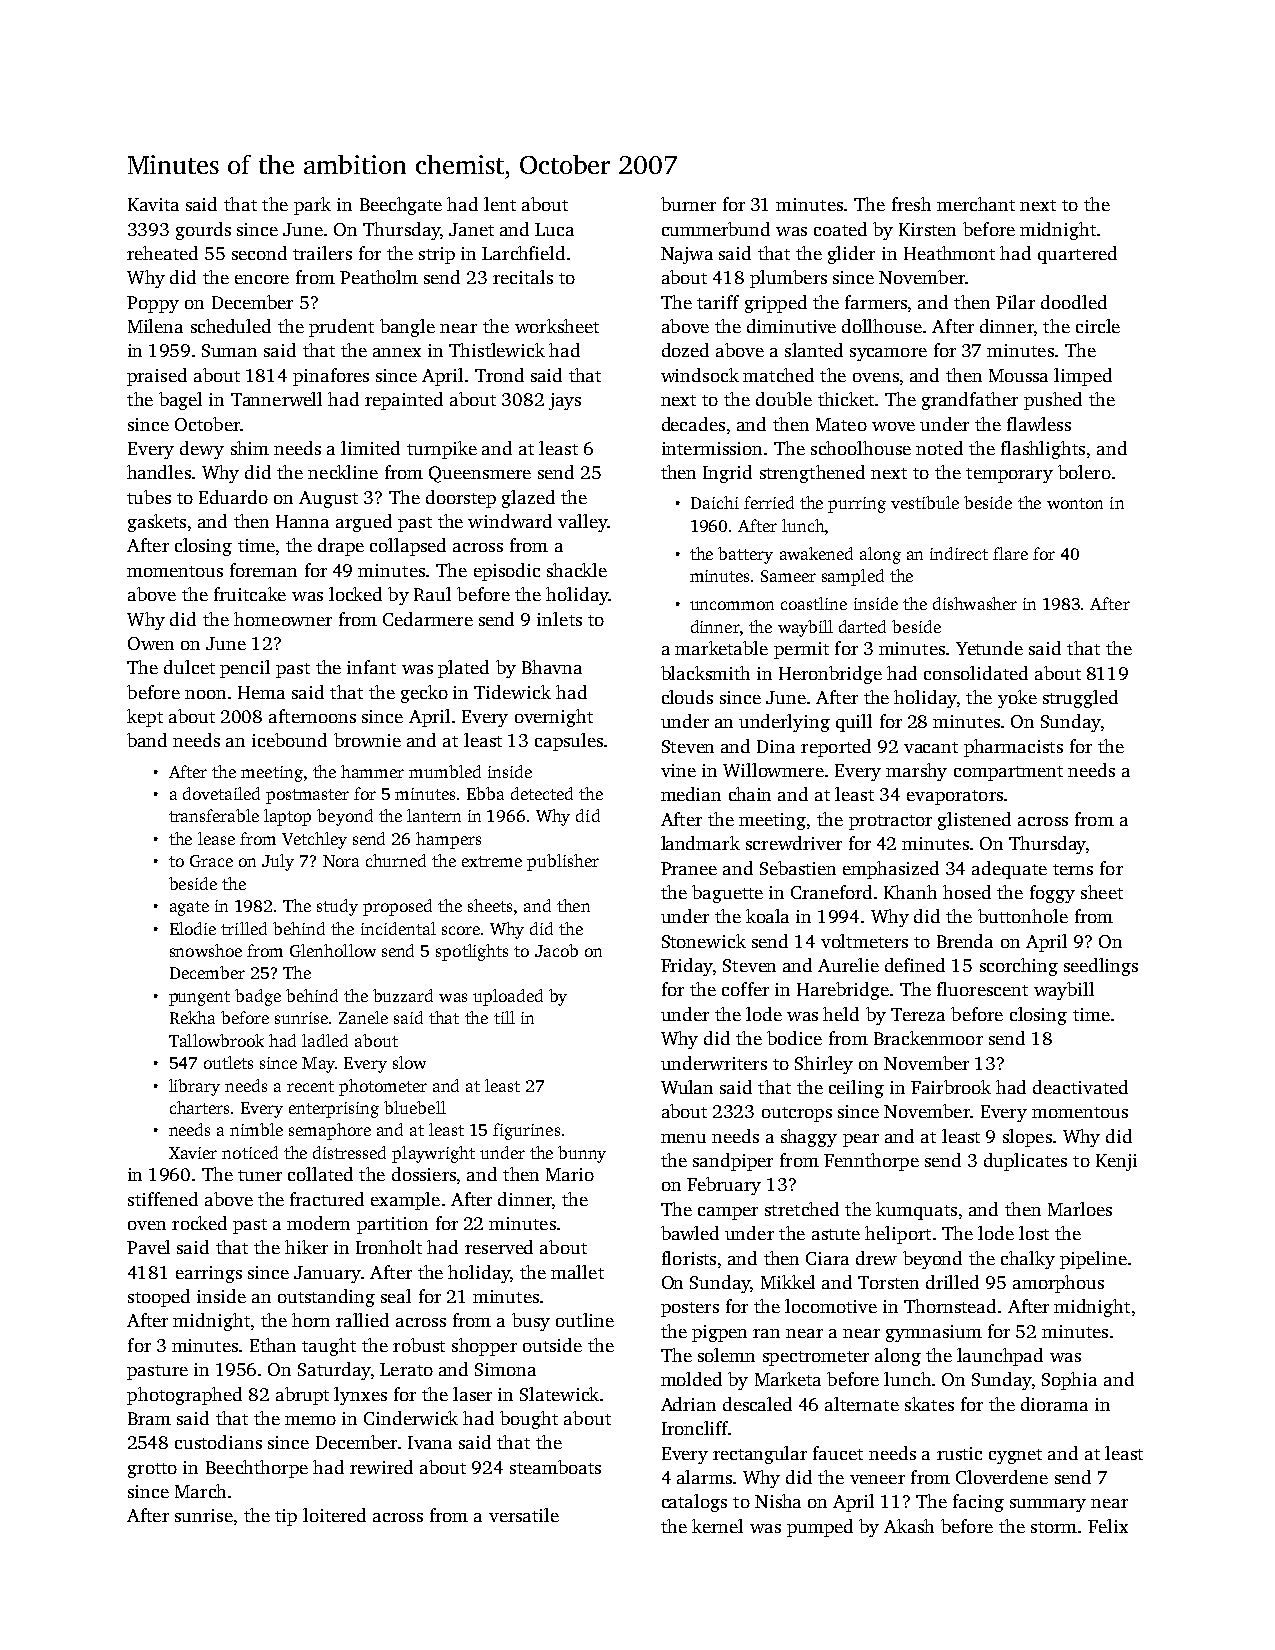 This document has width=1275, height=1650. Describe the element at coordinates (257, 1469) in the document. I see `Beechthorpe` at that location.
